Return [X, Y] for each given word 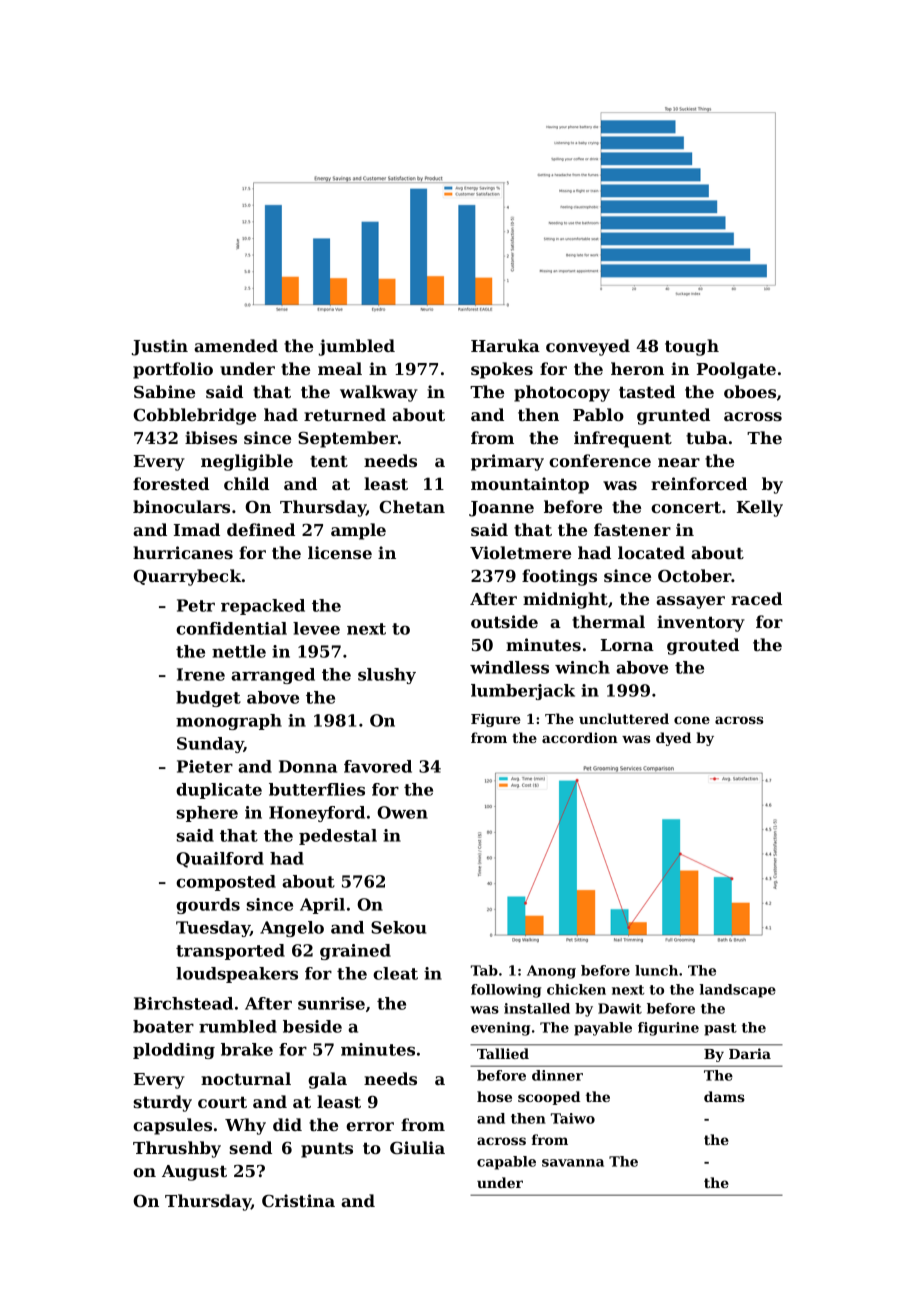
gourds [208, 906]
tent [329, 461]
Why [245, 1126]
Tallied [503, 1053]
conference [600, 460]
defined [261, 529]
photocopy [562, 393]
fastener [632, 529]
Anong [551, 972]
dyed [673, 739]
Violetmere [520, 552]
